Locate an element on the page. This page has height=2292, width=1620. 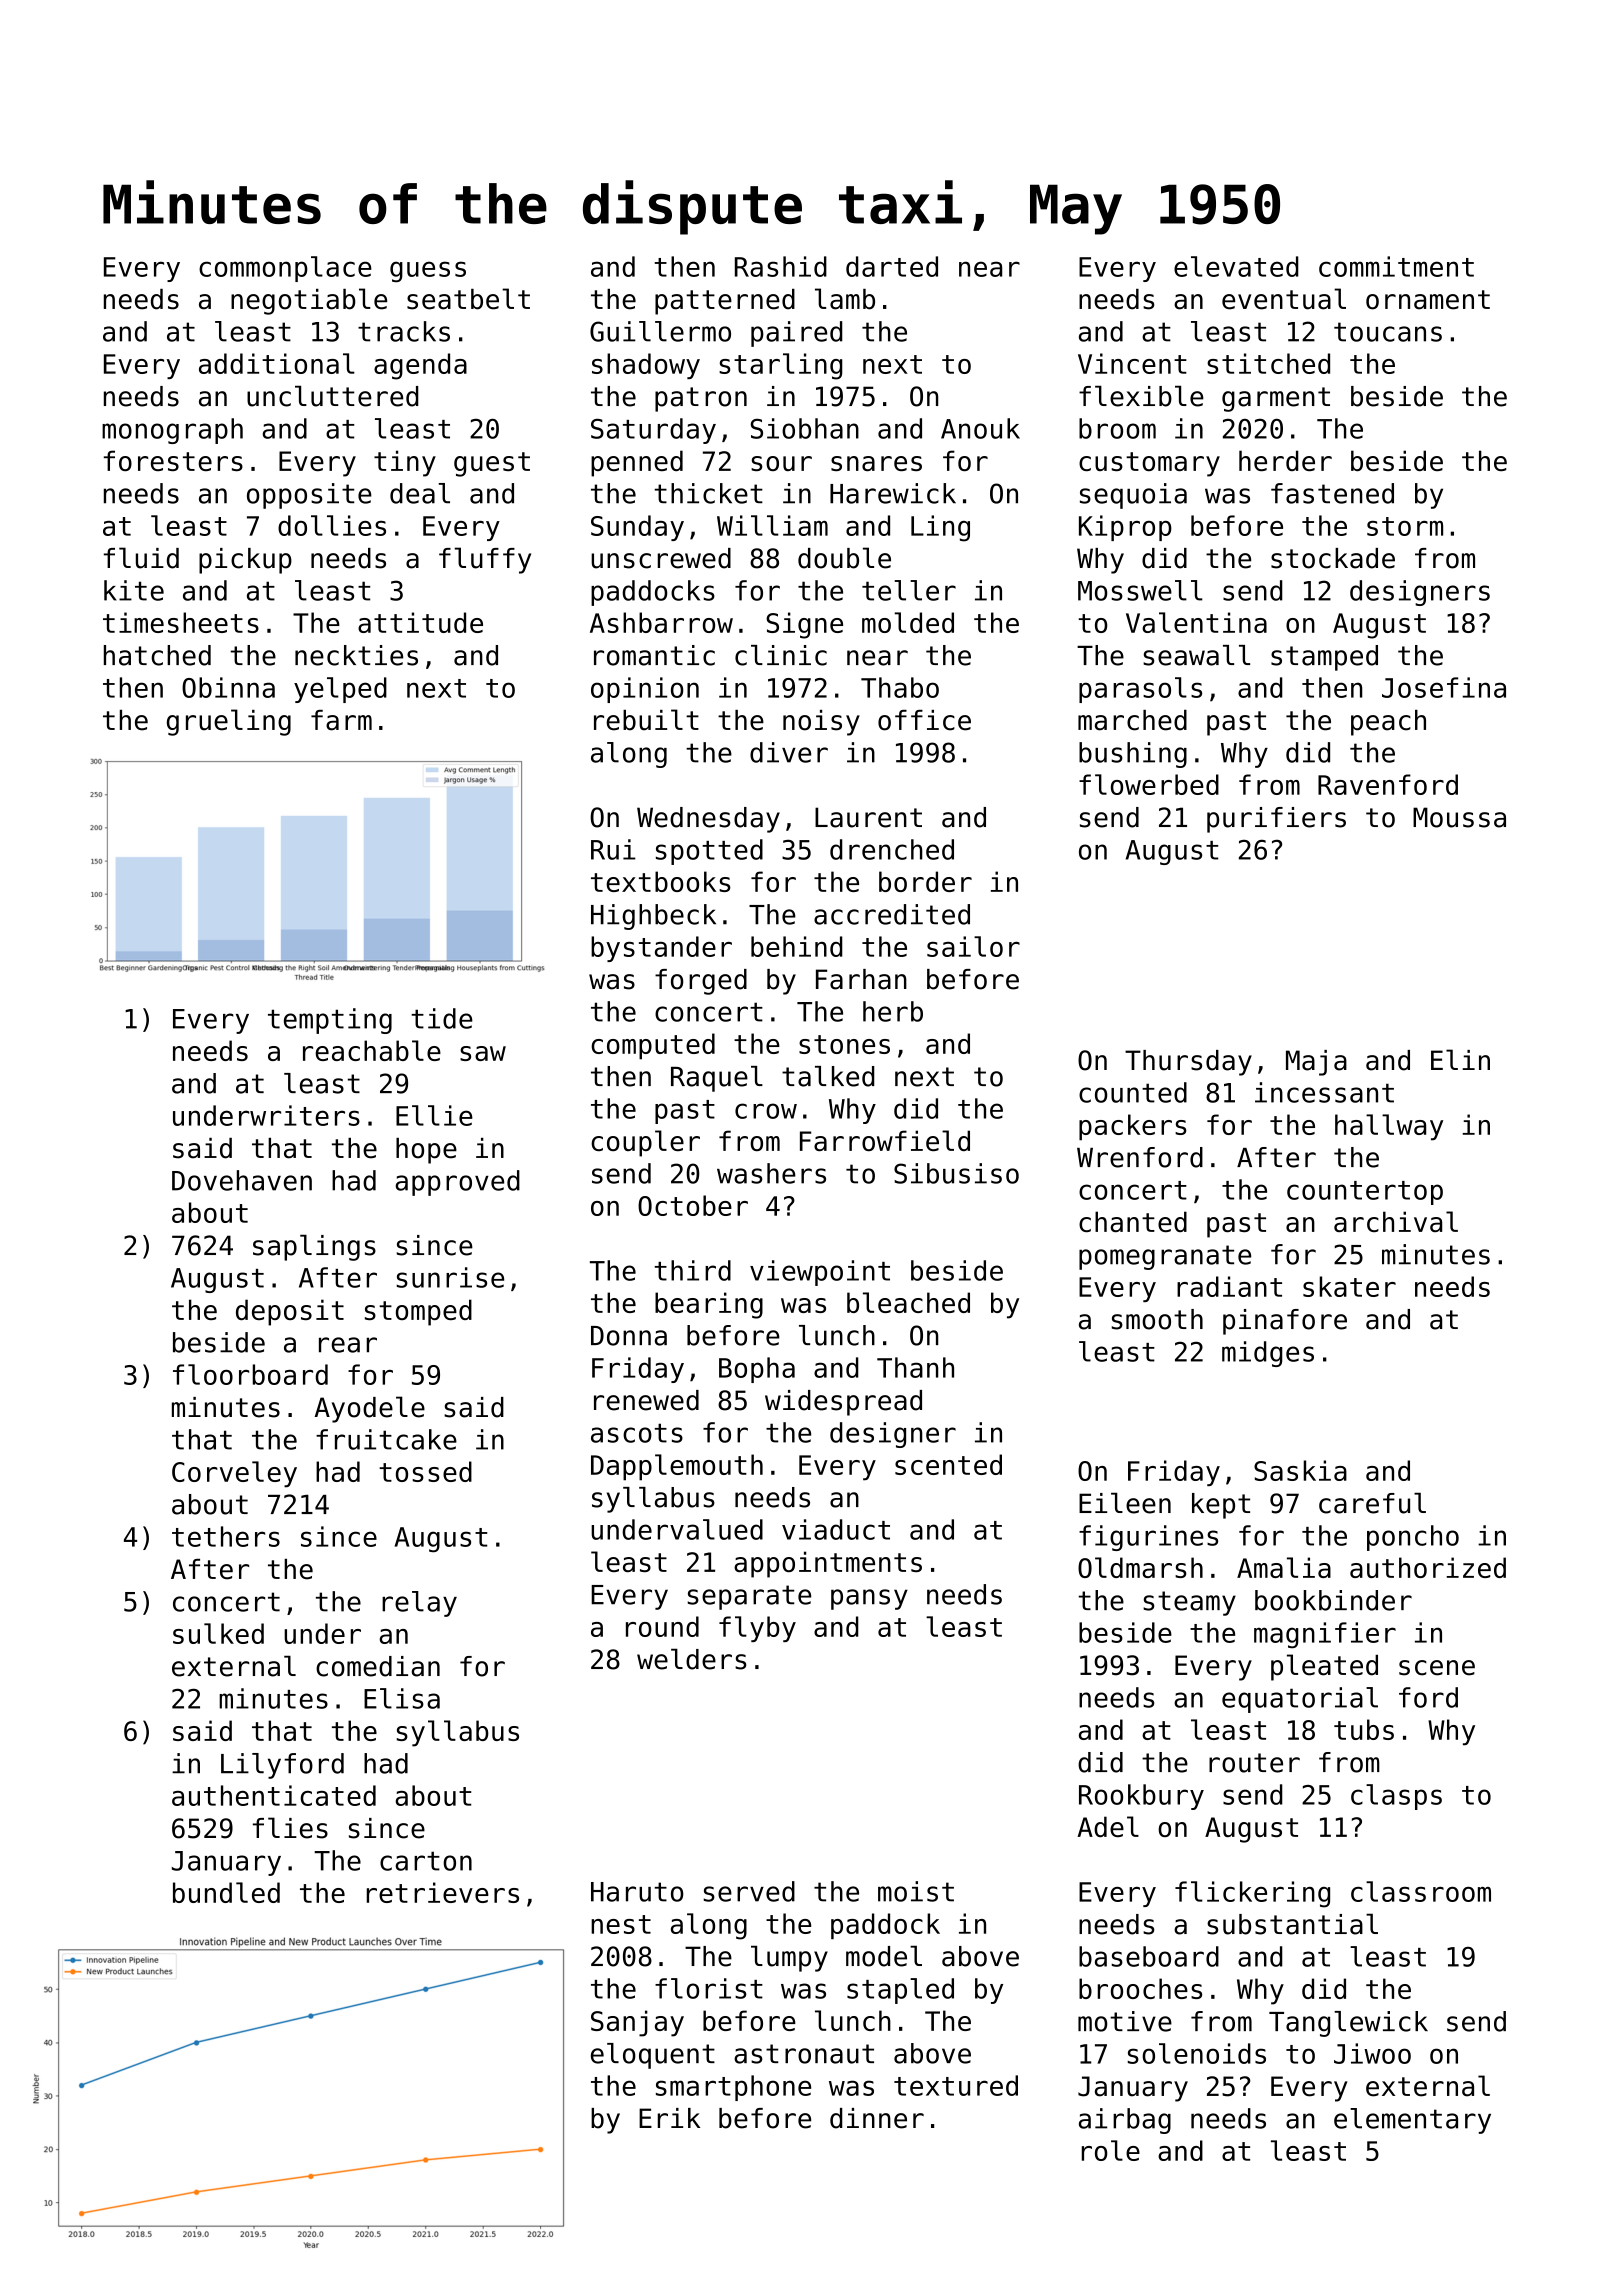
sailor is located at coordinates (973, 946).
